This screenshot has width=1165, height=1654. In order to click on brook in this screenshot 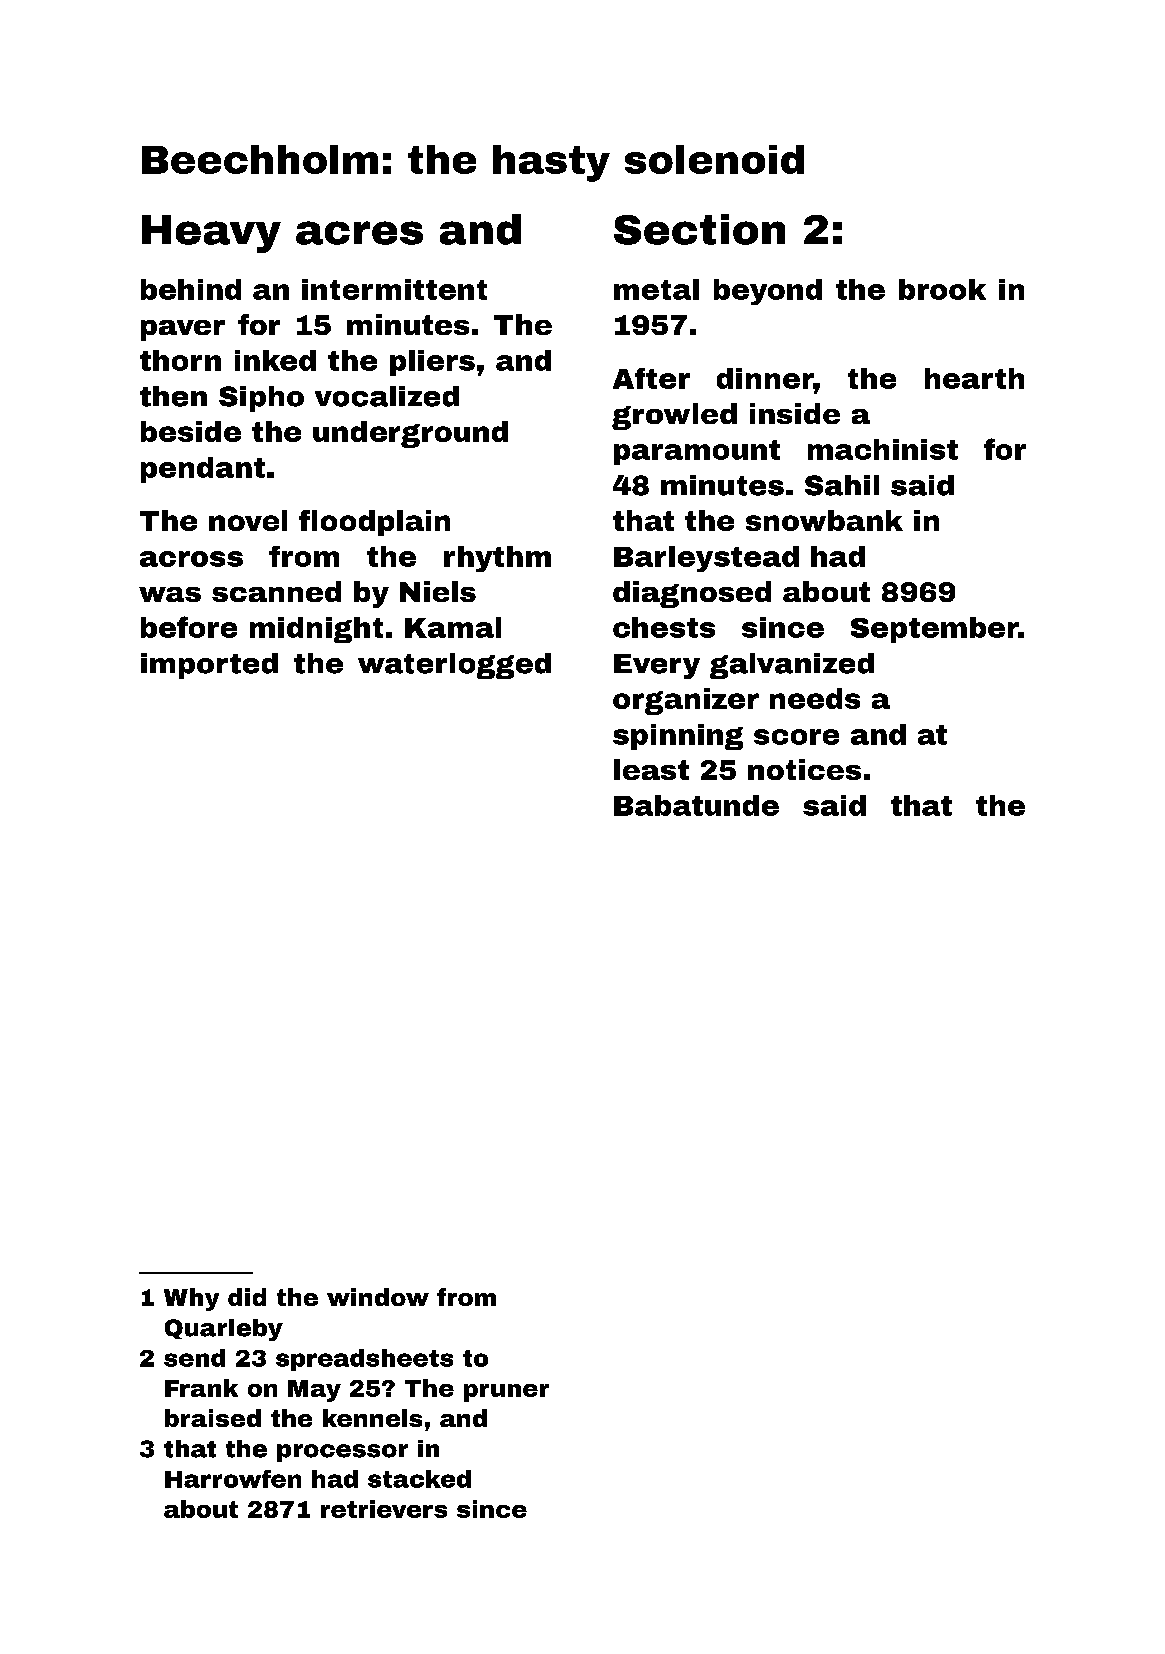, I will do `click(942, 289)`.
